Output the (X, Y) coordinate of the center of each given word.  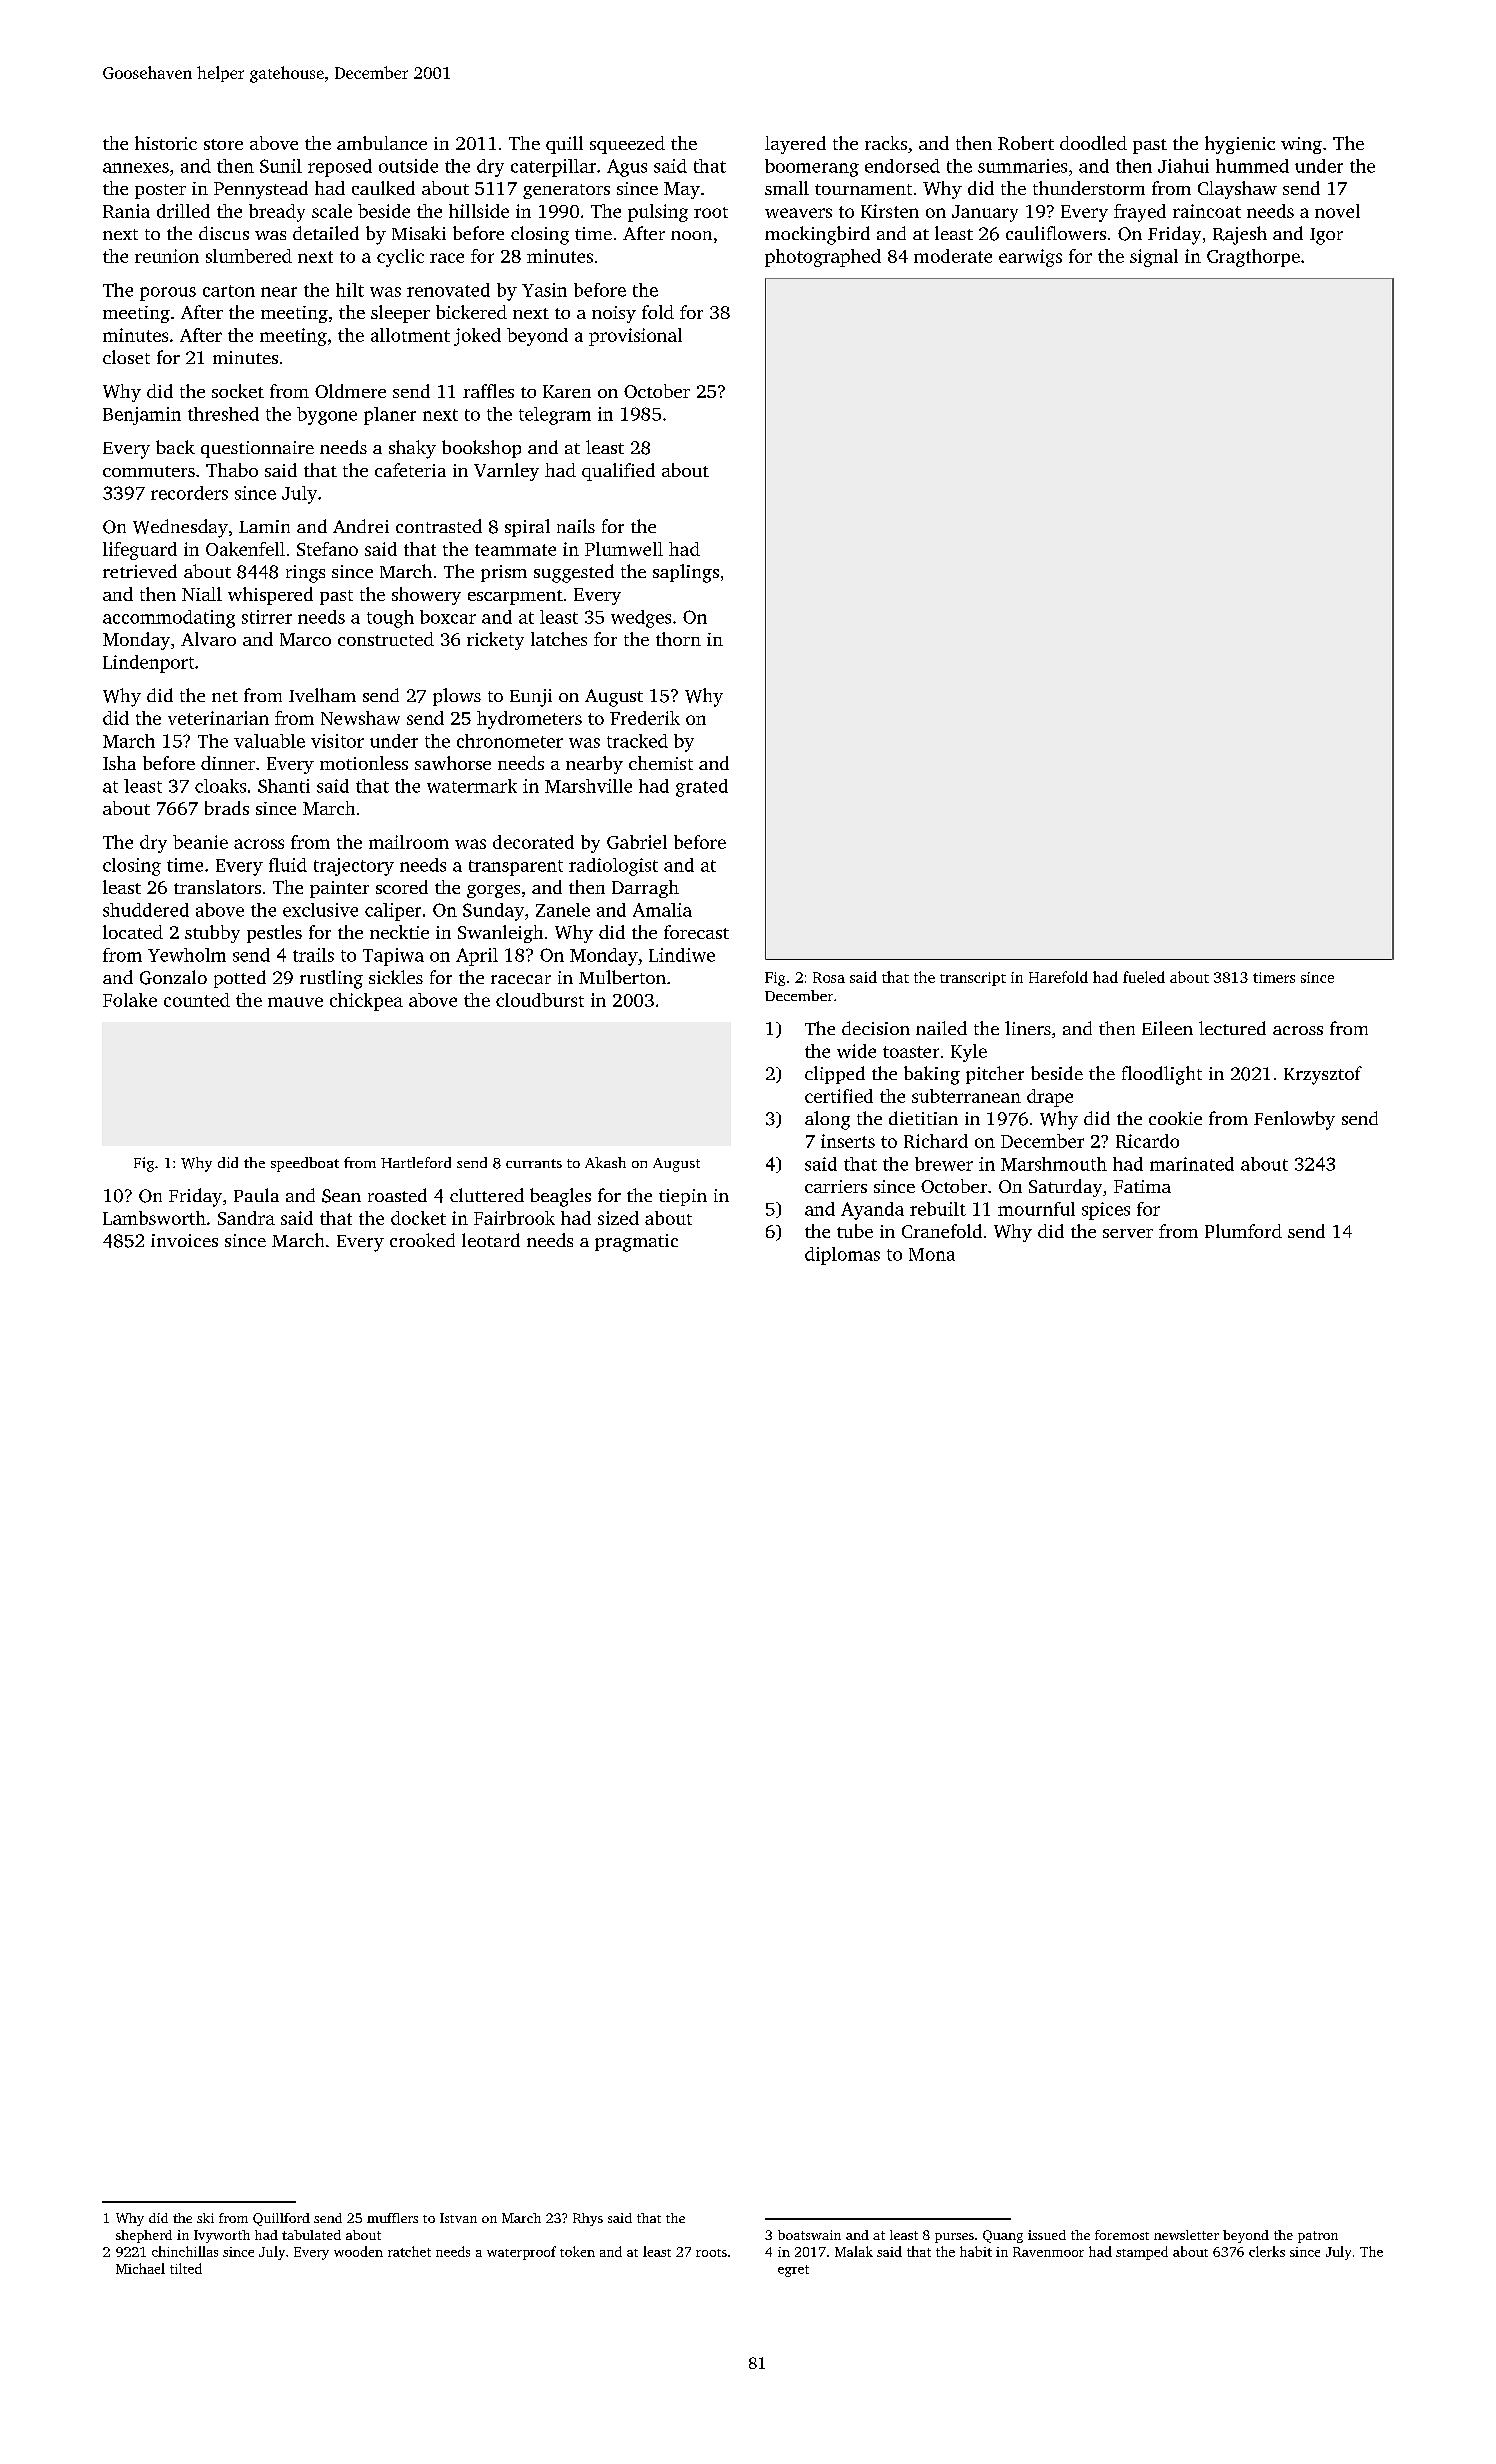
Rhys (588, 2219)
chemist (661, 763)
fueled (1144, 977)
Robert (1026, 143)
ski (205, 2218)
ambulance (382, 143)
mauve (295, 1002)
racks (886, 143)
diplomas (842, 1256)
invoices (184, 1240)
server (1128, 1233)
